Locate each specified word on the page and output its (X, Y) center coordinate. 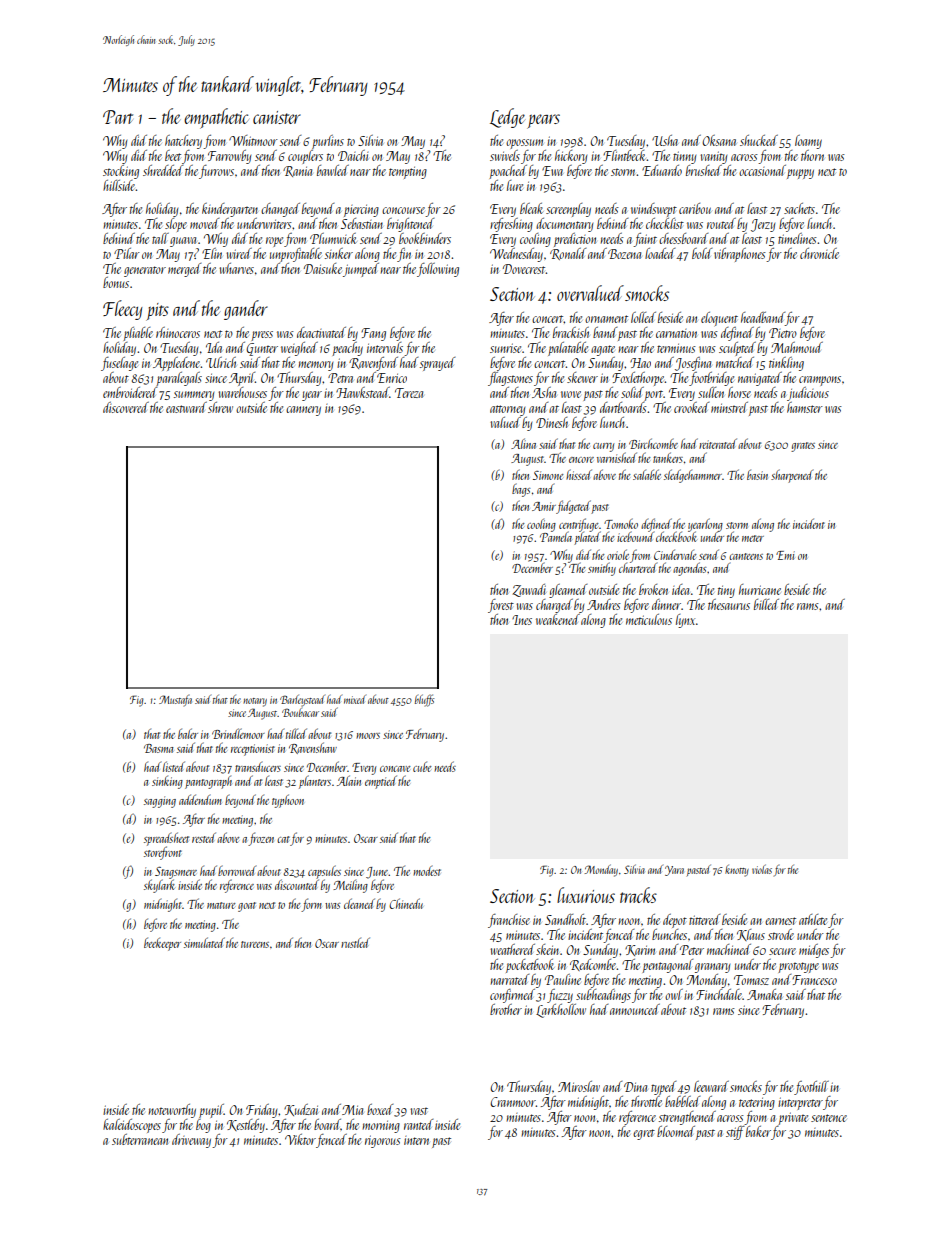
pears (543, 121)
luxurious (586, 895)
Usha (665, 140)
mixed (355, 699)
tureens (255, 944)
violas (762, 869)
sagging (160, 802)
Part (118, 117)
